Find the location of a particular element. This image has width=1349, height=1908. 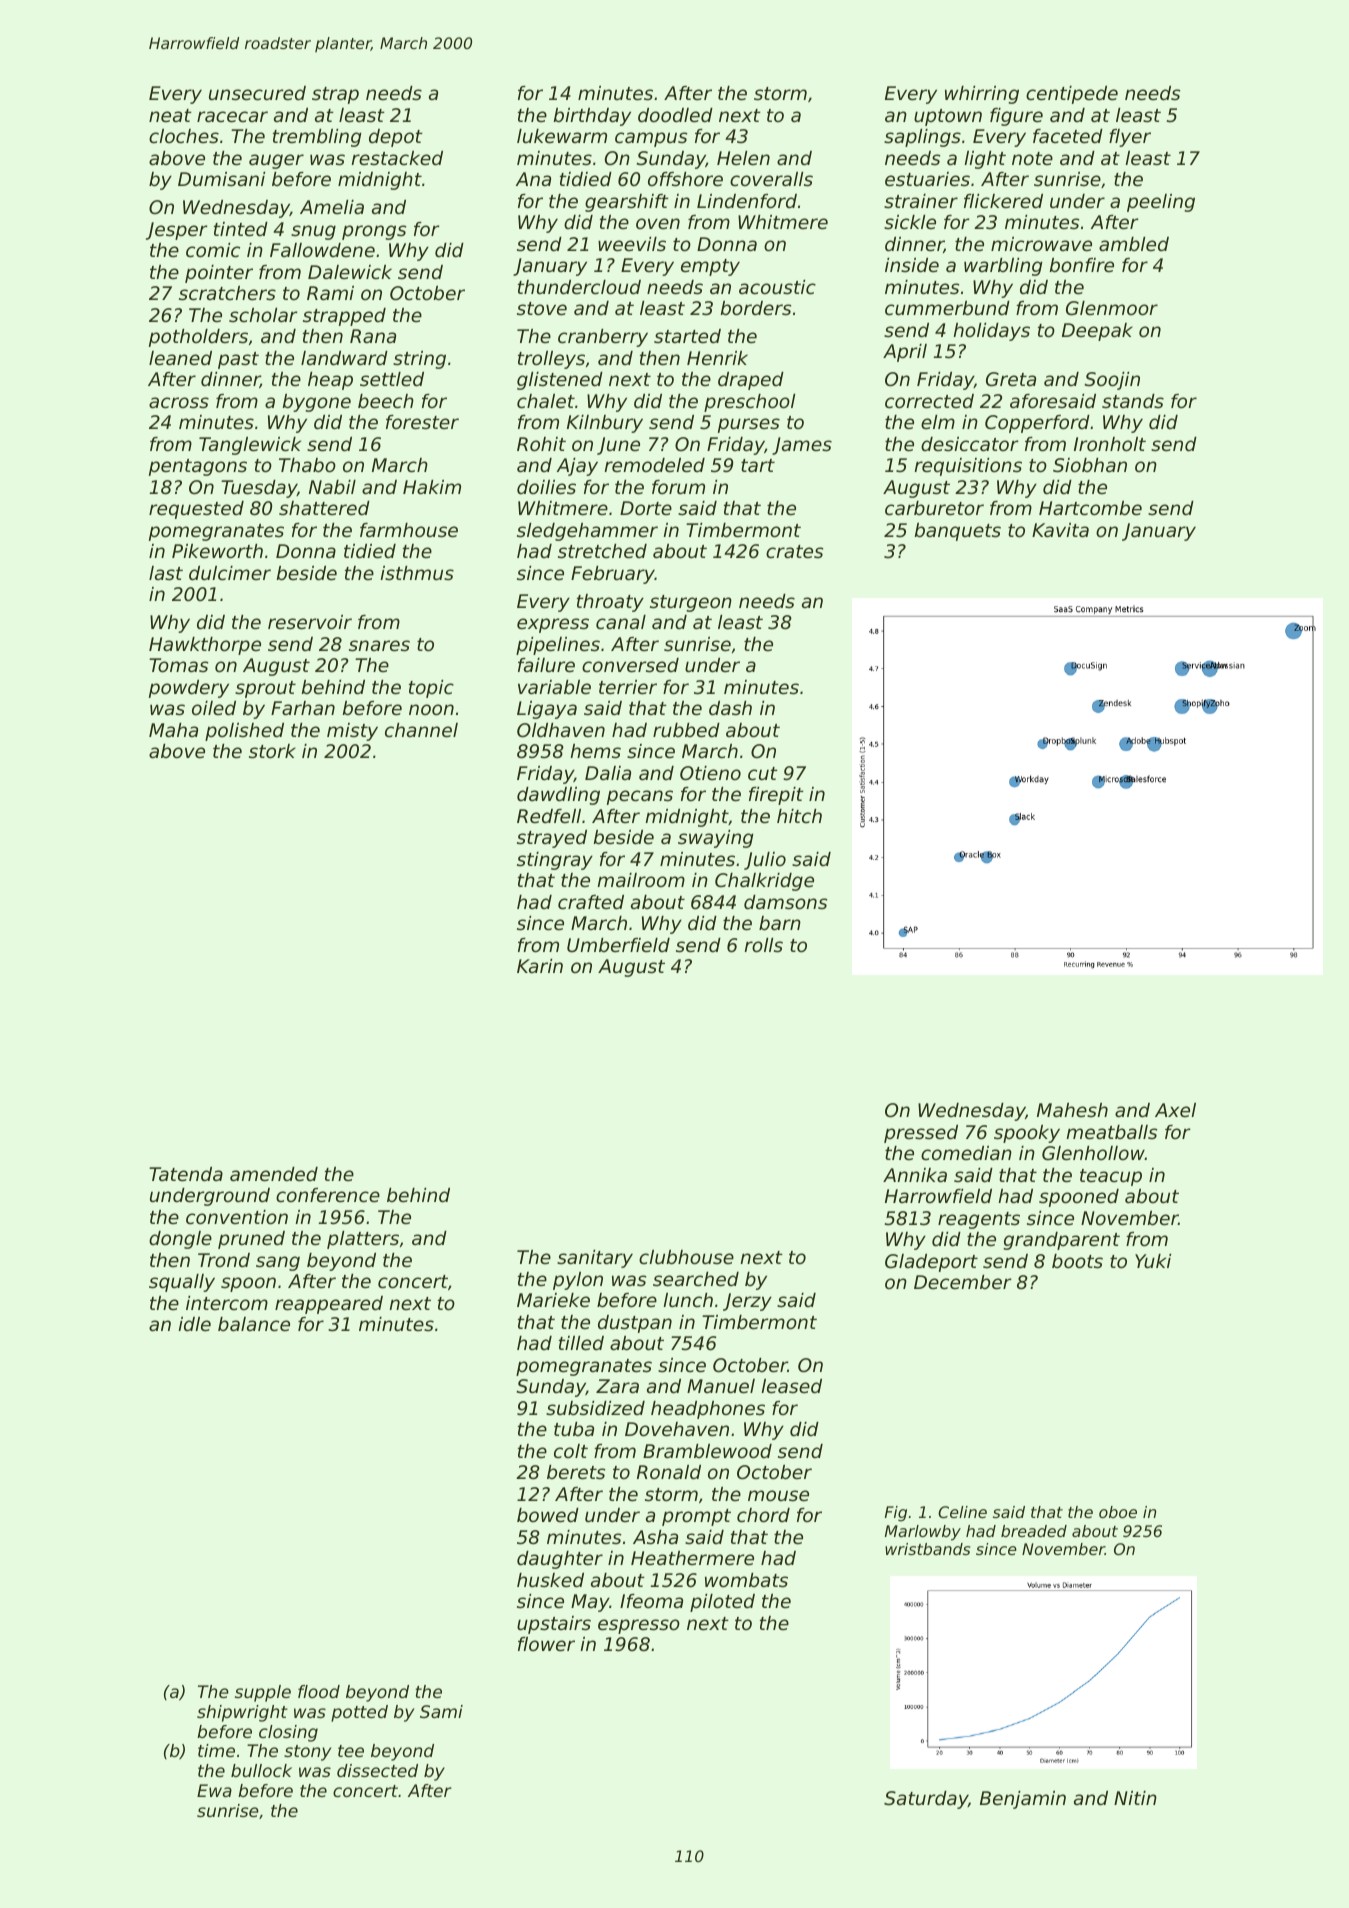

birthday is located at coordinates (592, 117).
